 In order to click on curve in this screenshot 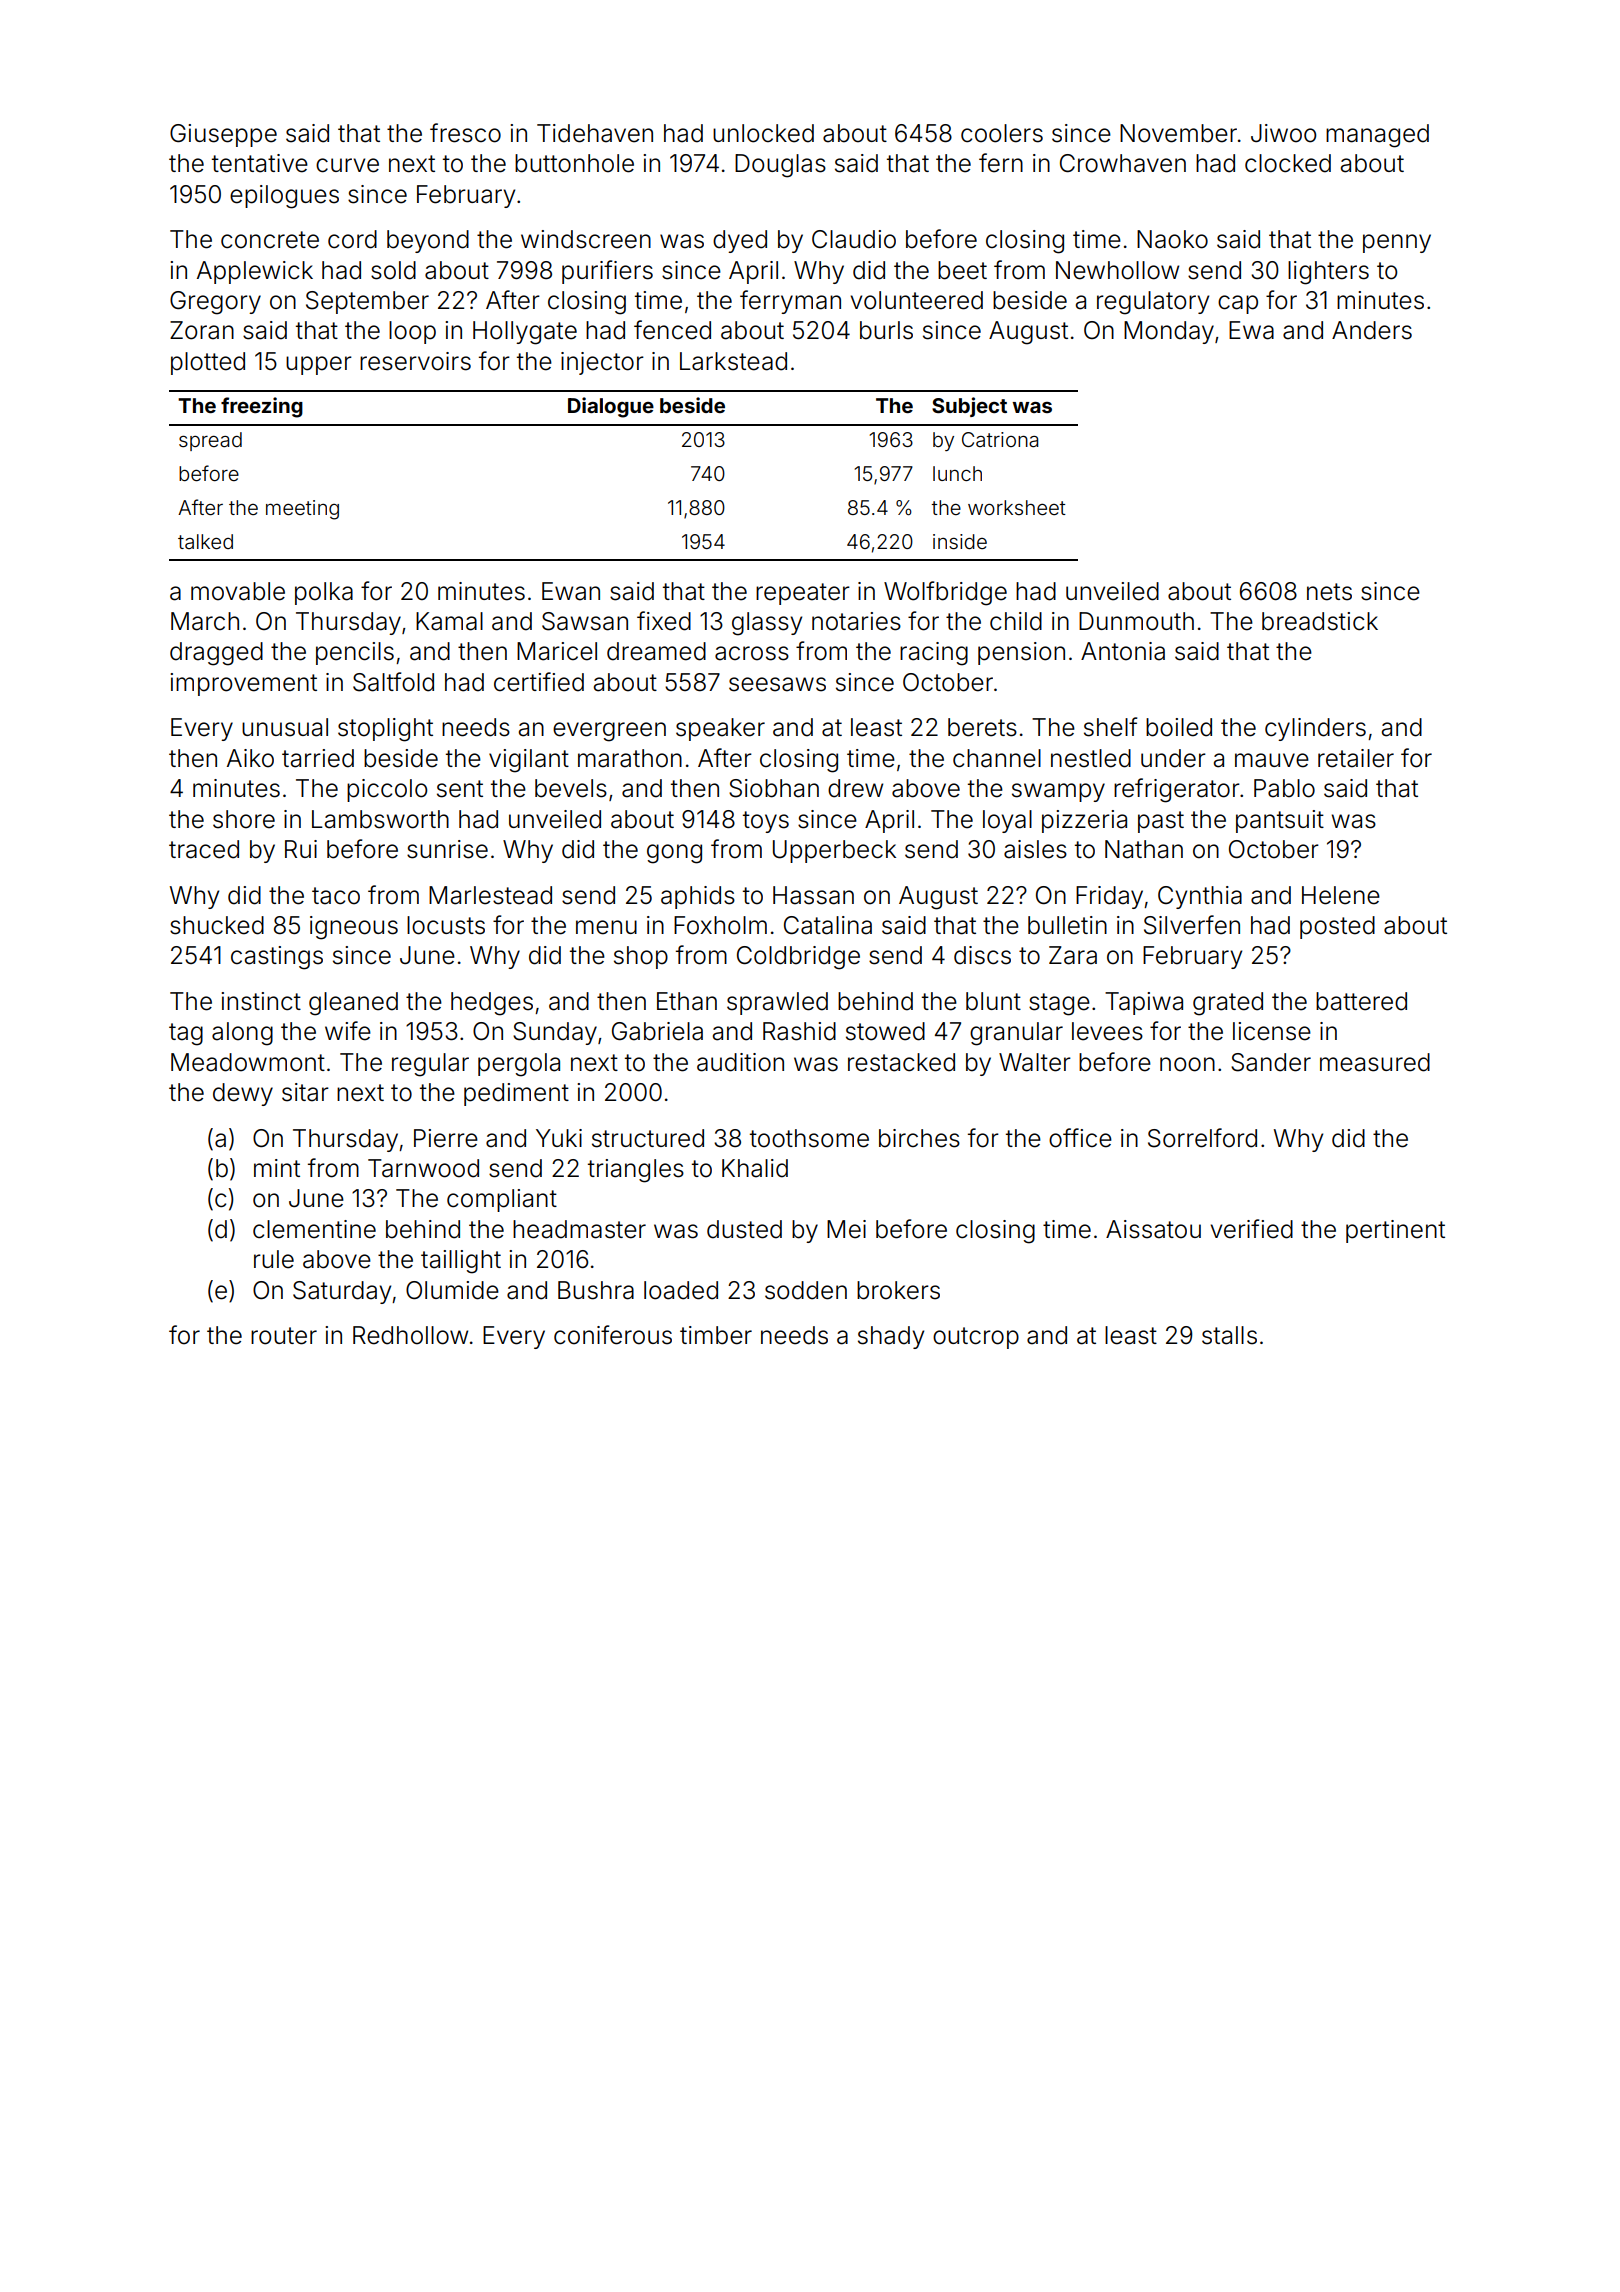, I will do `click(347, 165)`.
